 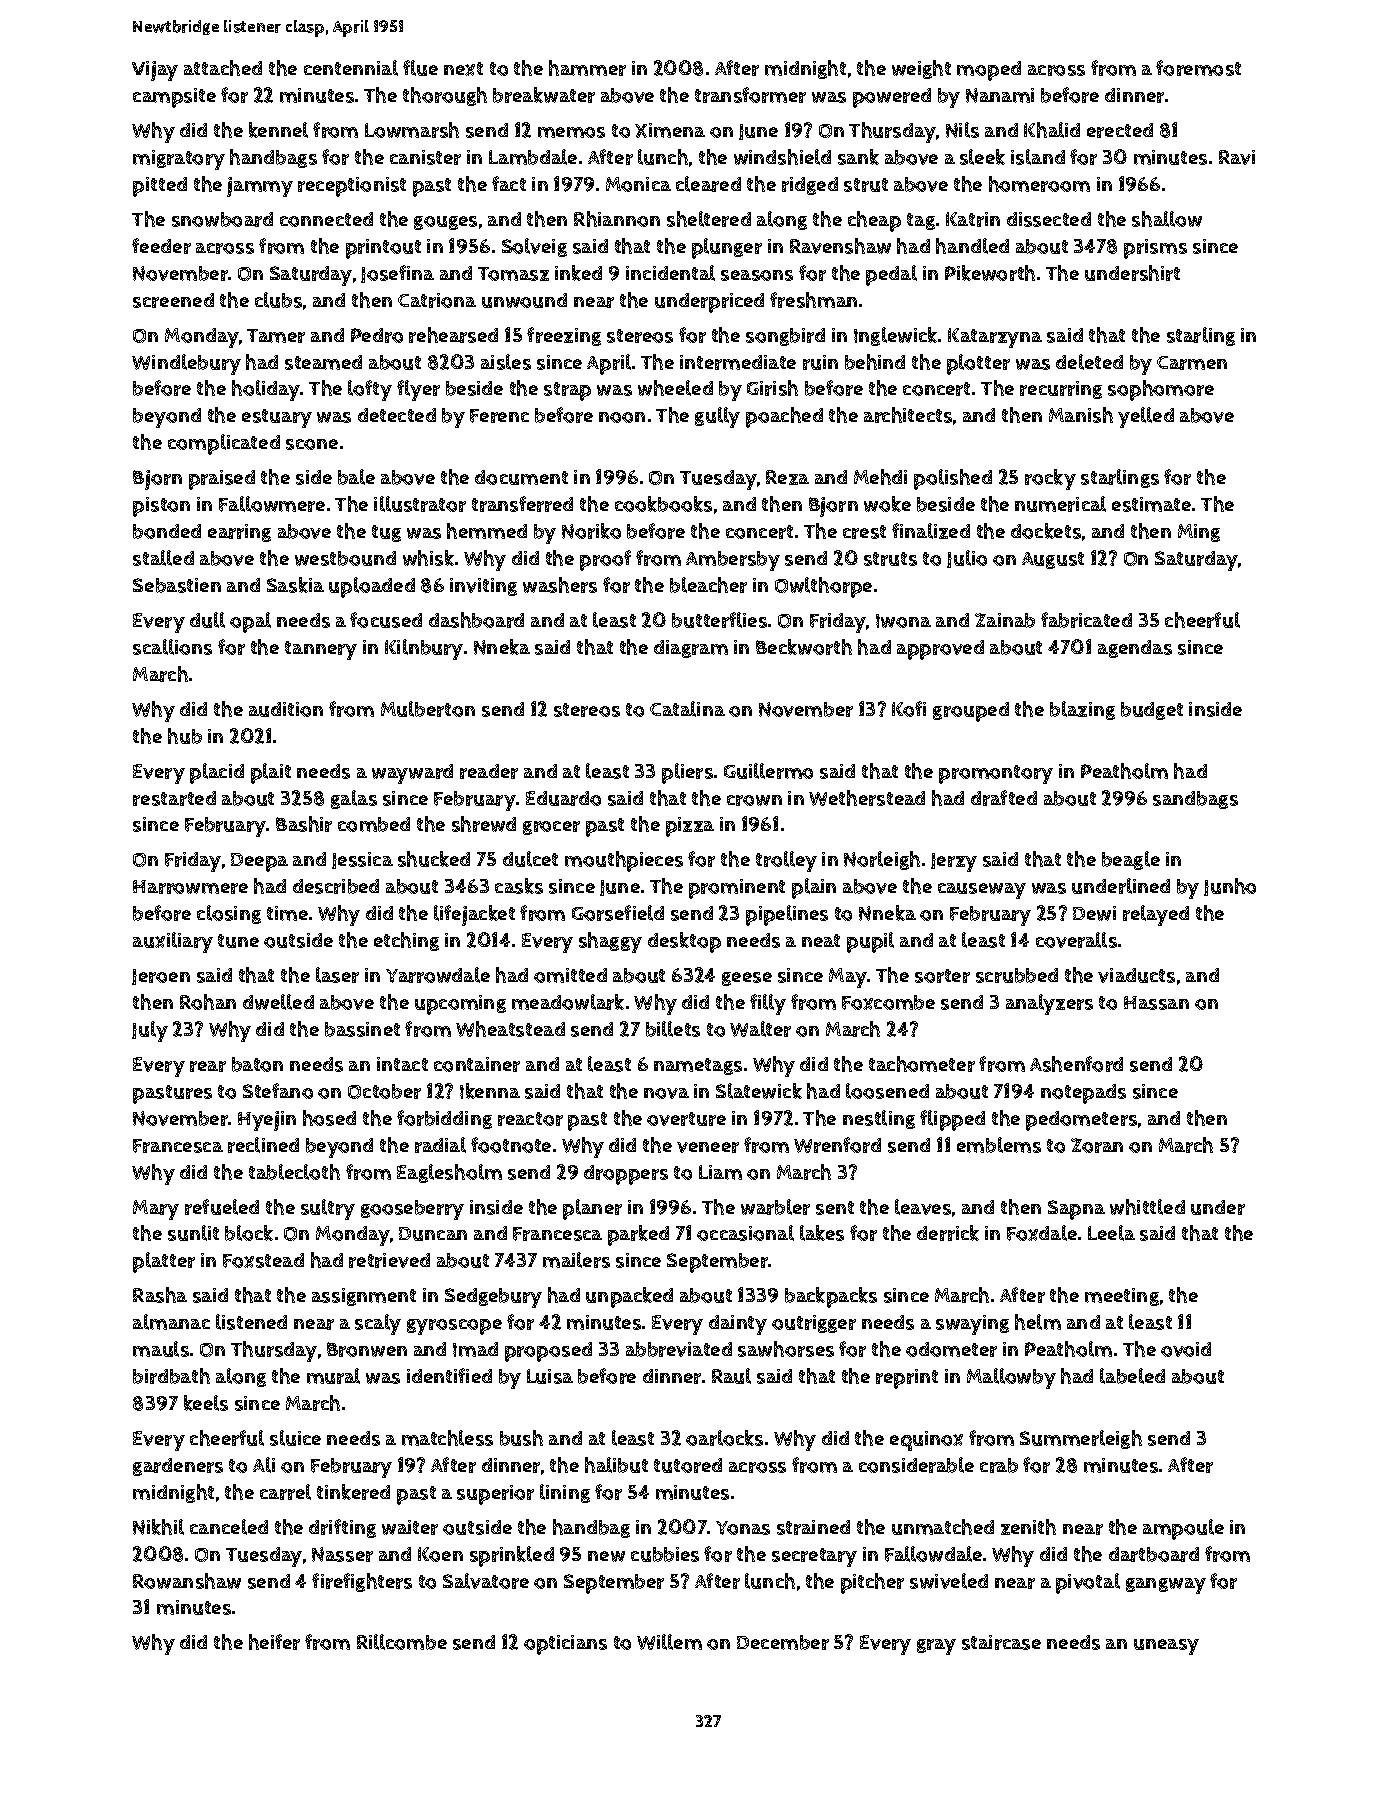 What do you see at coordinates (587, 68) in the document?
I see `hammer` at bounding box center [587, 68].
